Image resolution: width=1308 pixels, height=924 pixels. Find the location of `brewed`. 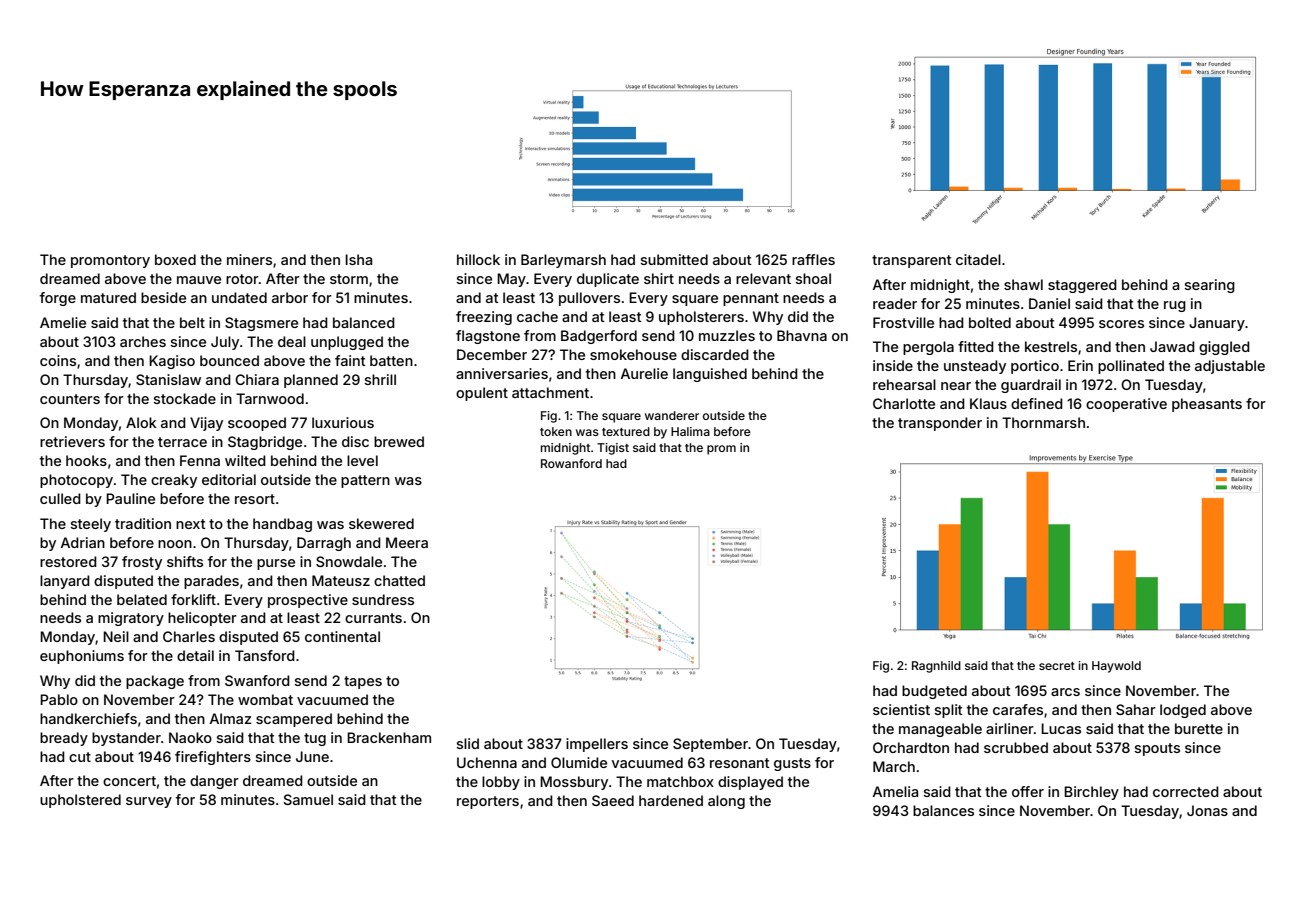

brewed is located at coordinates (399, 441).
